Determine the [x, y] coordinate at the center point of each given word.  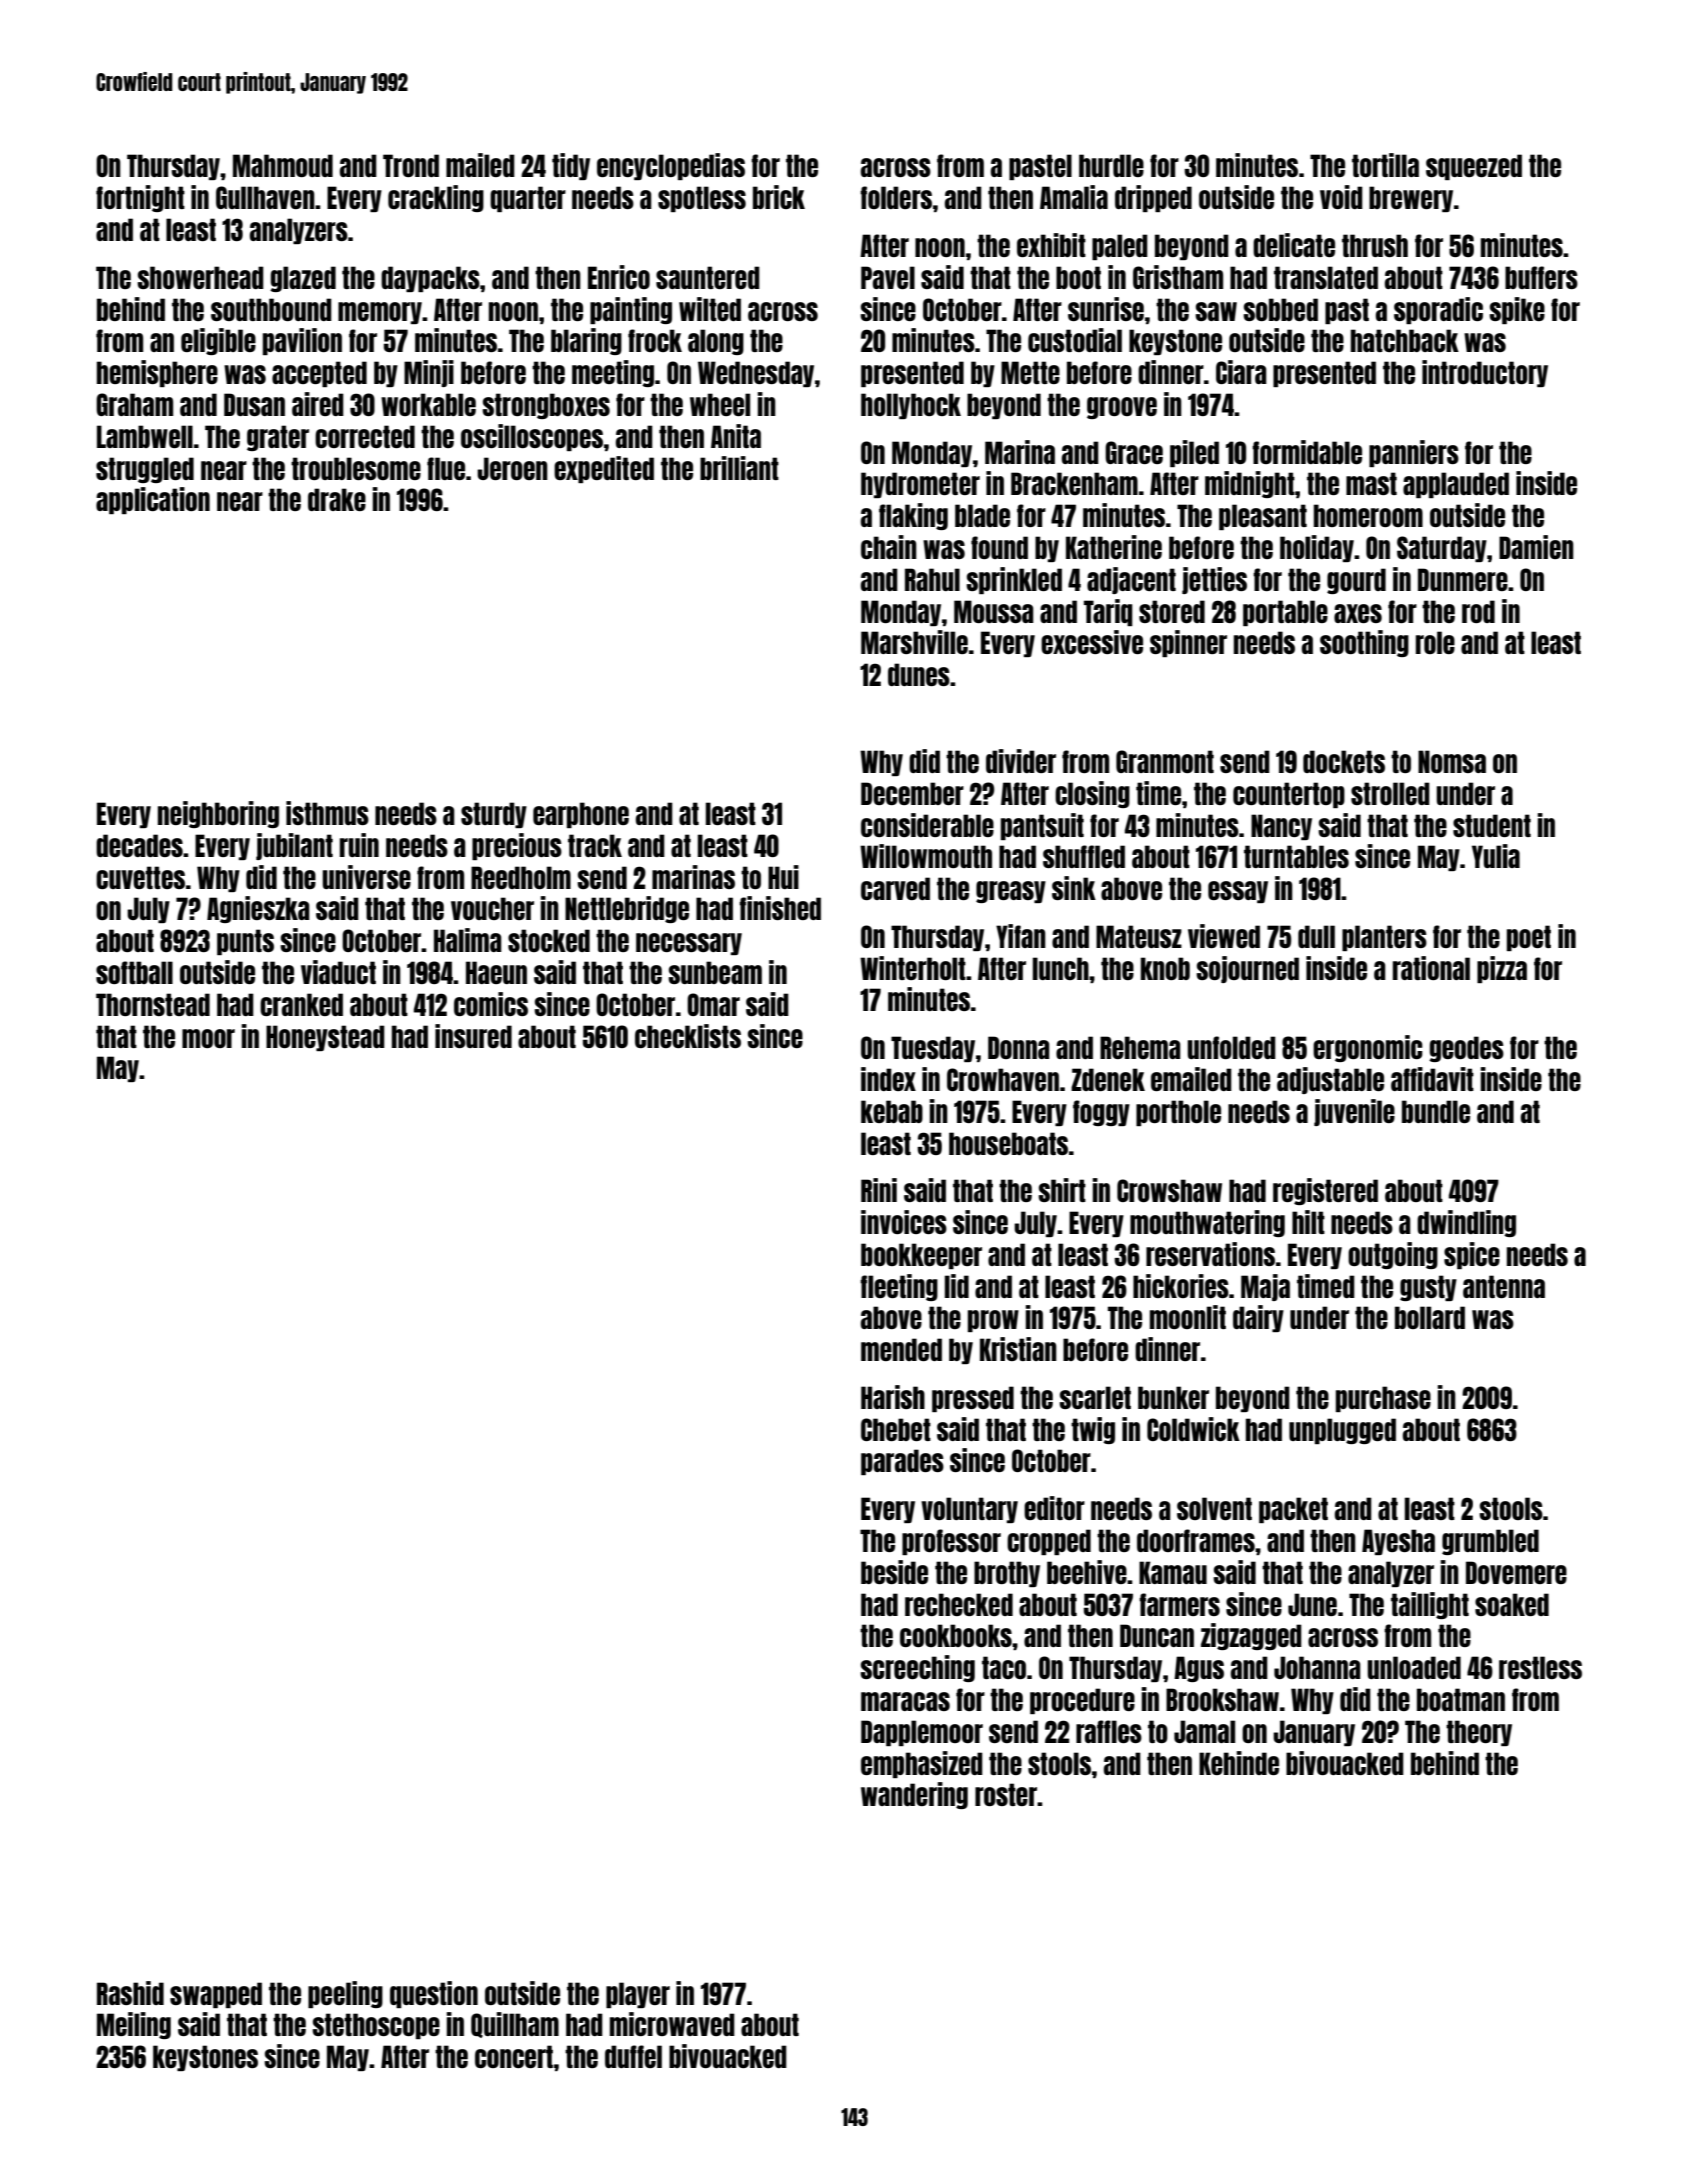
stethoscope [376, 2026]
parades [902, 1462]
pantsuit [1042, 826]
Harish [893, 1397]
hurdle [1111, 165]
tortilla [1385, 165]
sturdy [494, 815]
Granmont [1165, 761]
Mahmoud [283, 165]
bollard [1430, 1317]
